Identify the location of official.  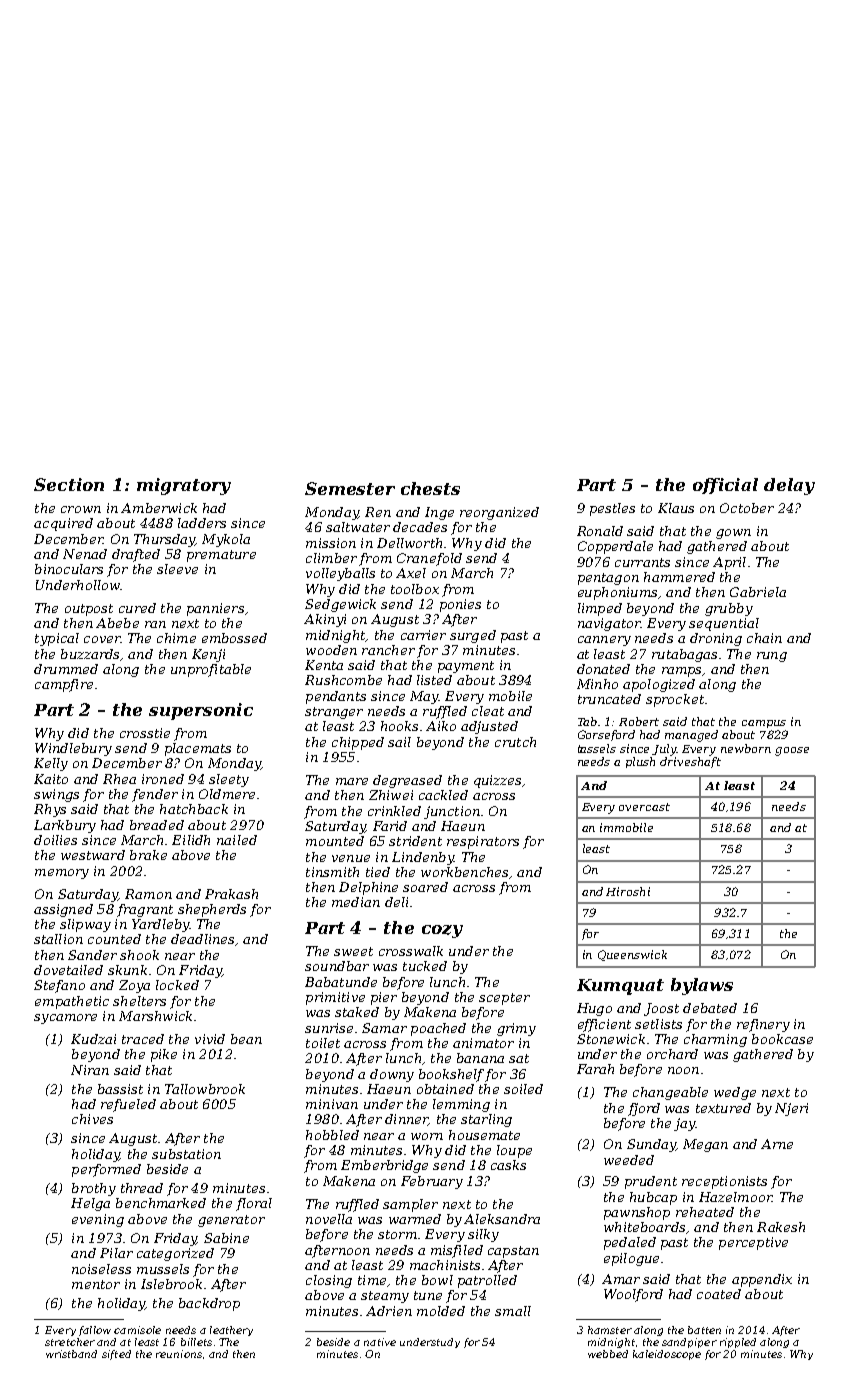
(725, 486).
